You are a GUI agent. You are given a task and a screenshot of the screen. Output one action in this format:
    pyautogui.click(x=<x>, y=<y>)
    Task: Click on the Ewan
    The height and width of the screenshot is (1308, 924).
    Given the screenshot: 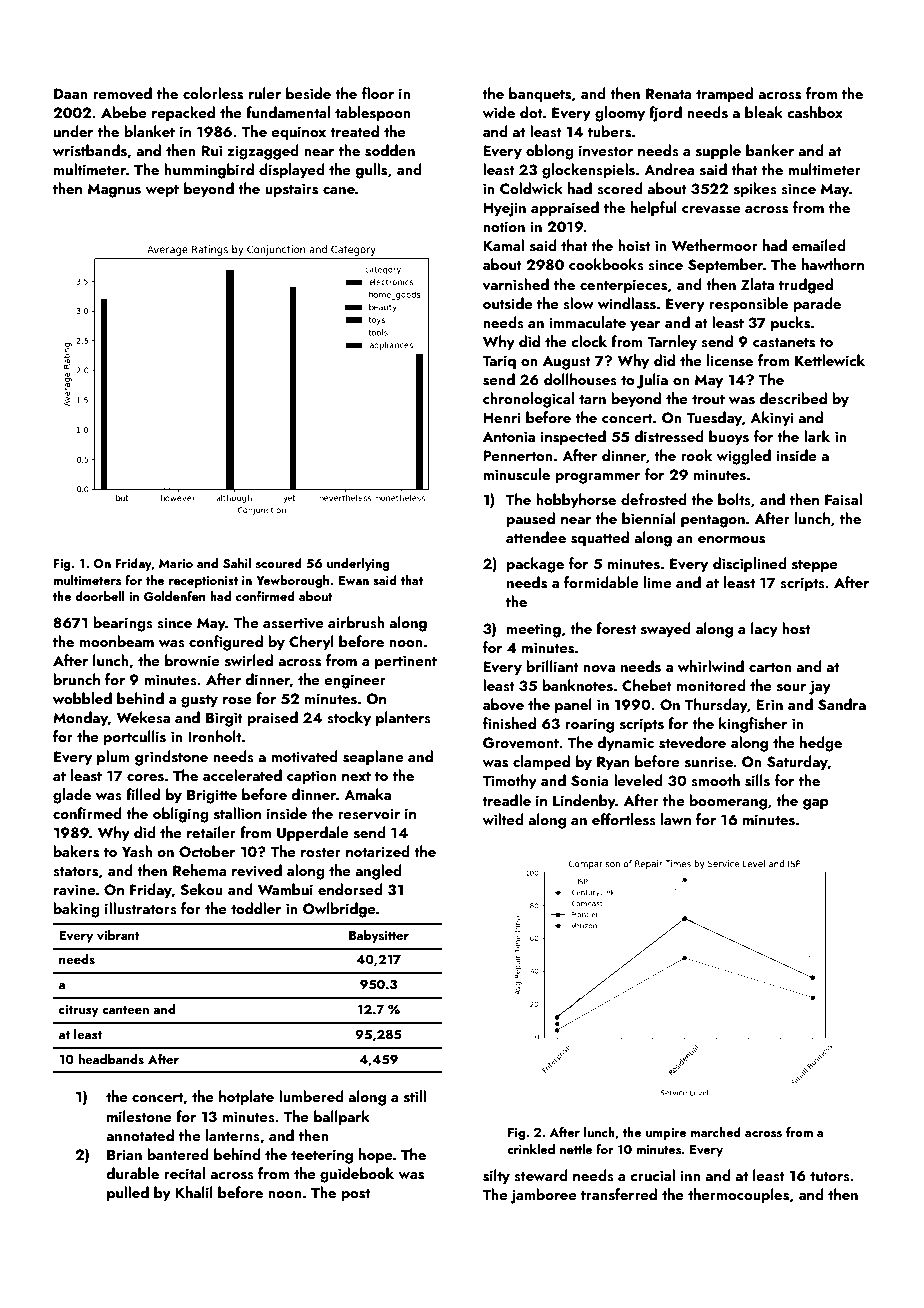 What is the action you would take?
    pyautogui.click(x=354, y=580)
